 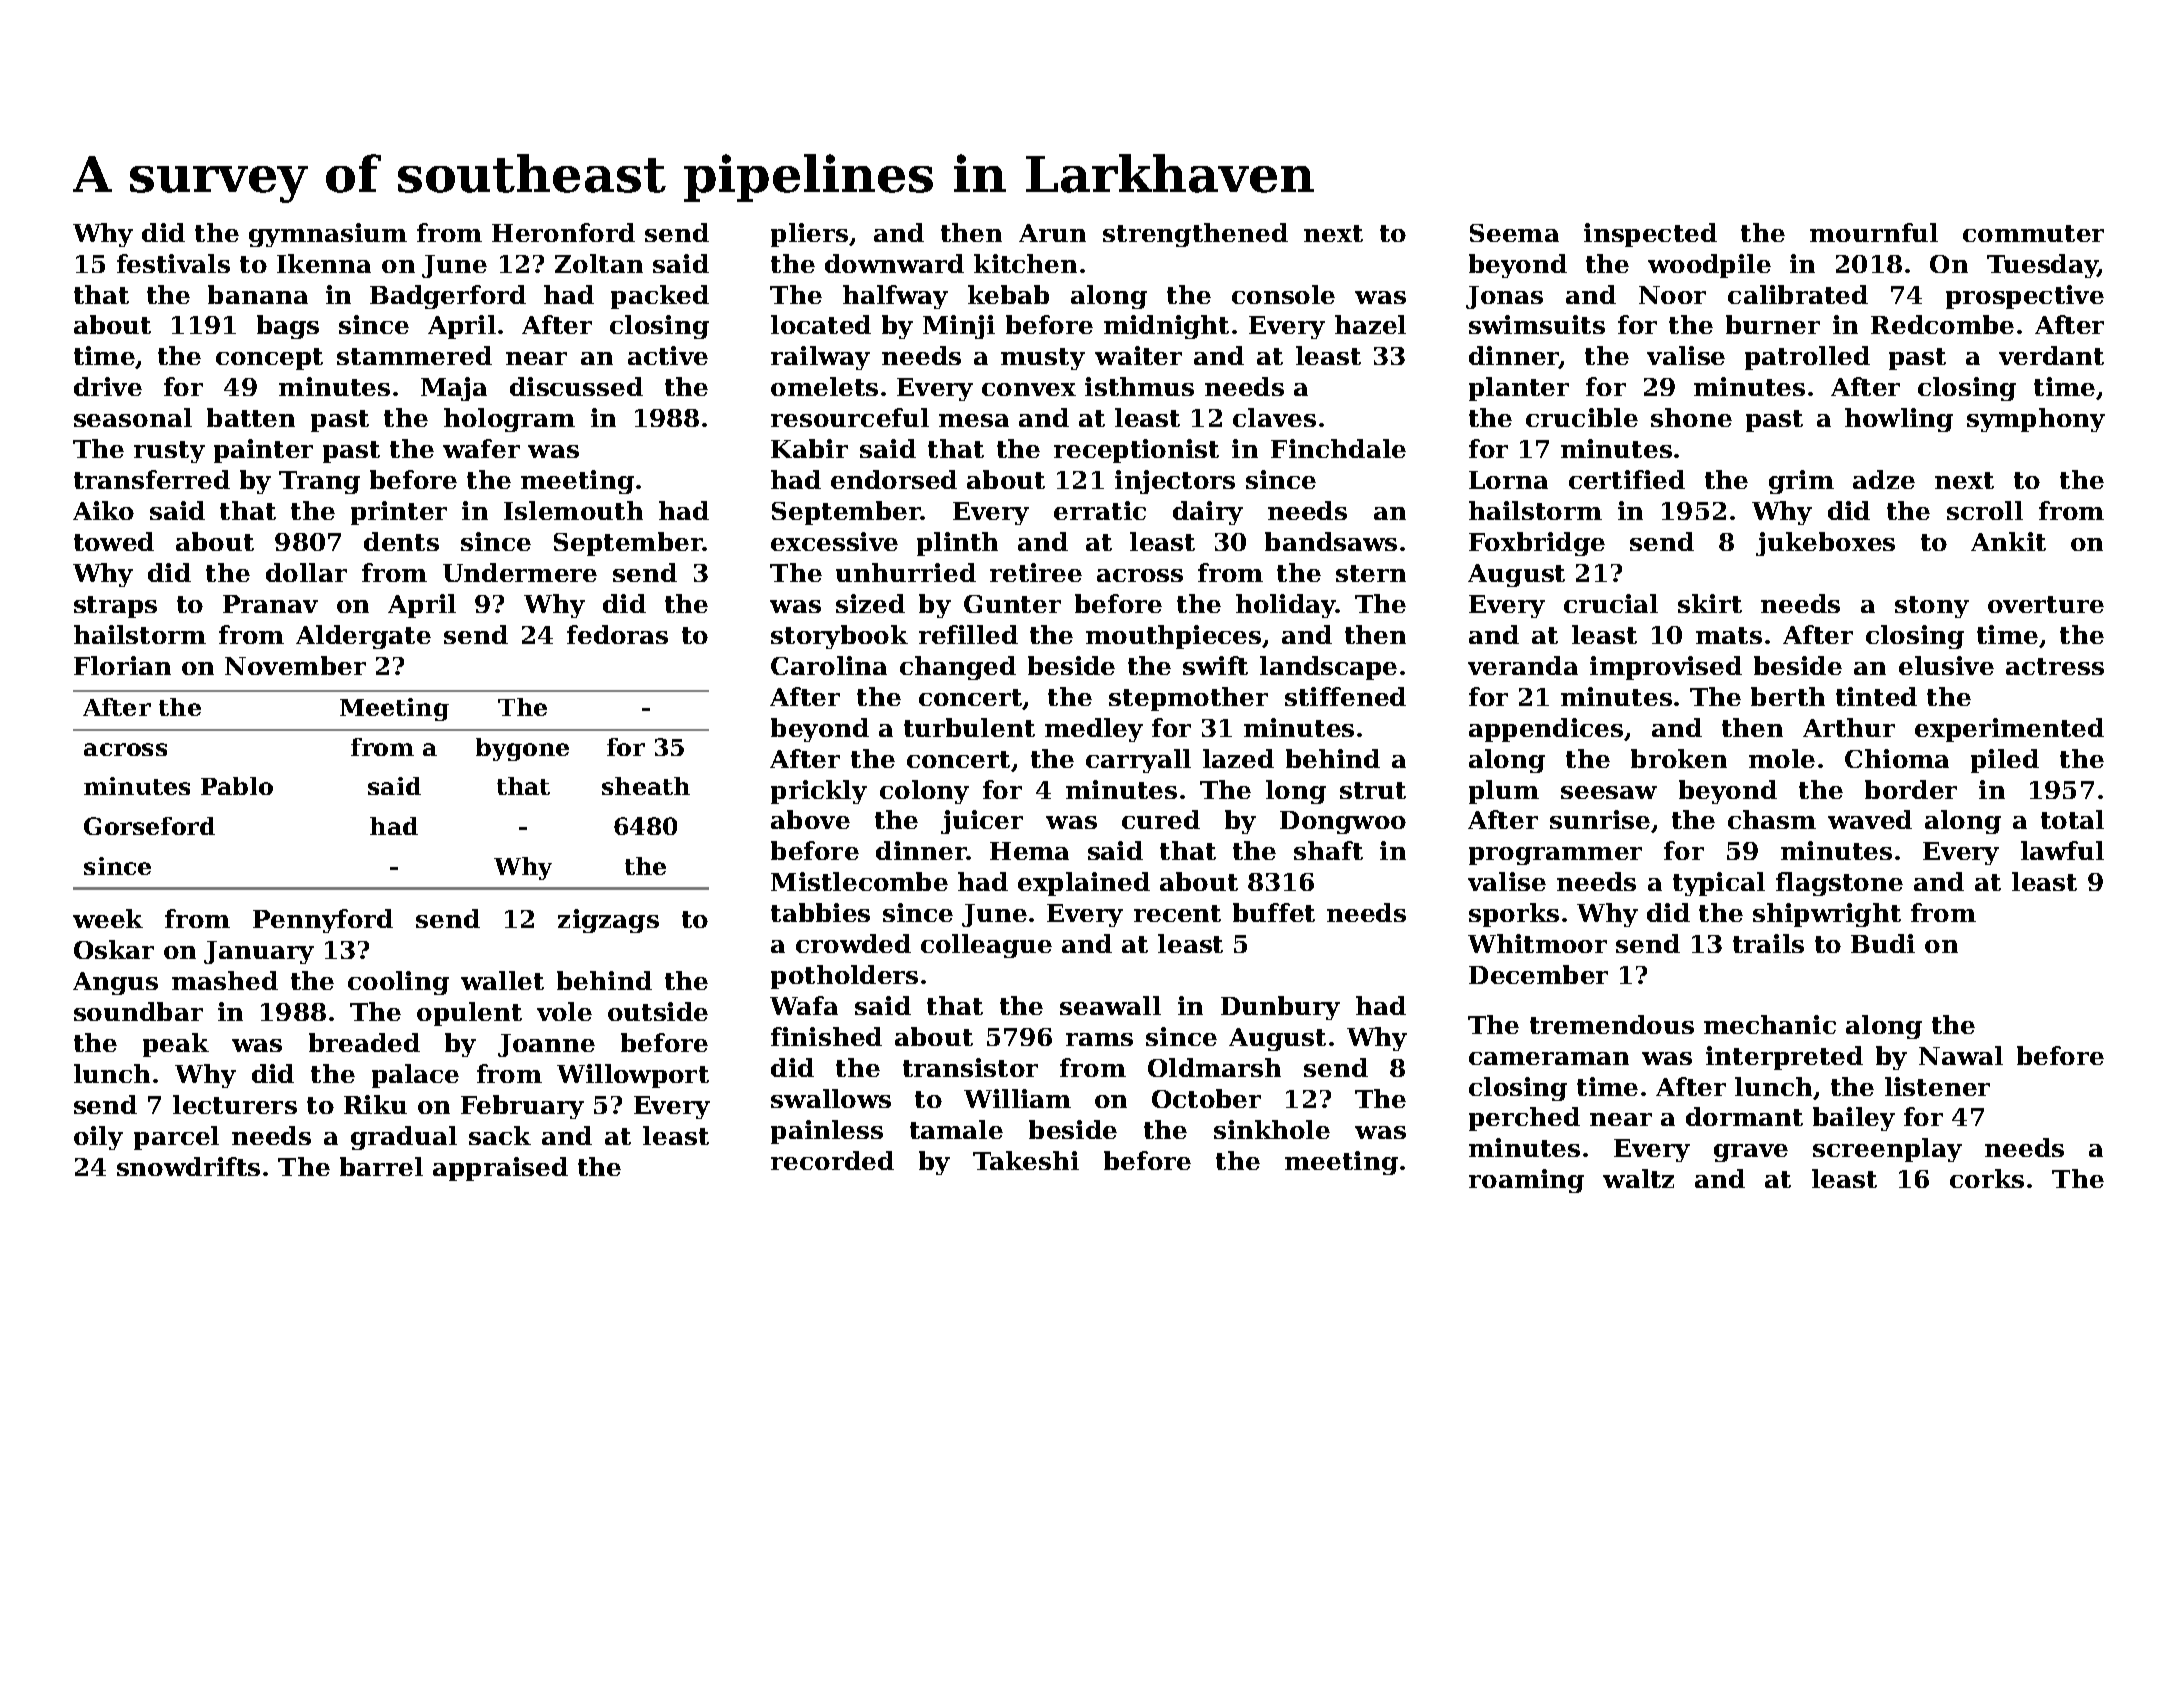 What do you see at coordinates (448, 297) in the screenshot?
I see `Badgerford` at bounding box center [448, 297].
